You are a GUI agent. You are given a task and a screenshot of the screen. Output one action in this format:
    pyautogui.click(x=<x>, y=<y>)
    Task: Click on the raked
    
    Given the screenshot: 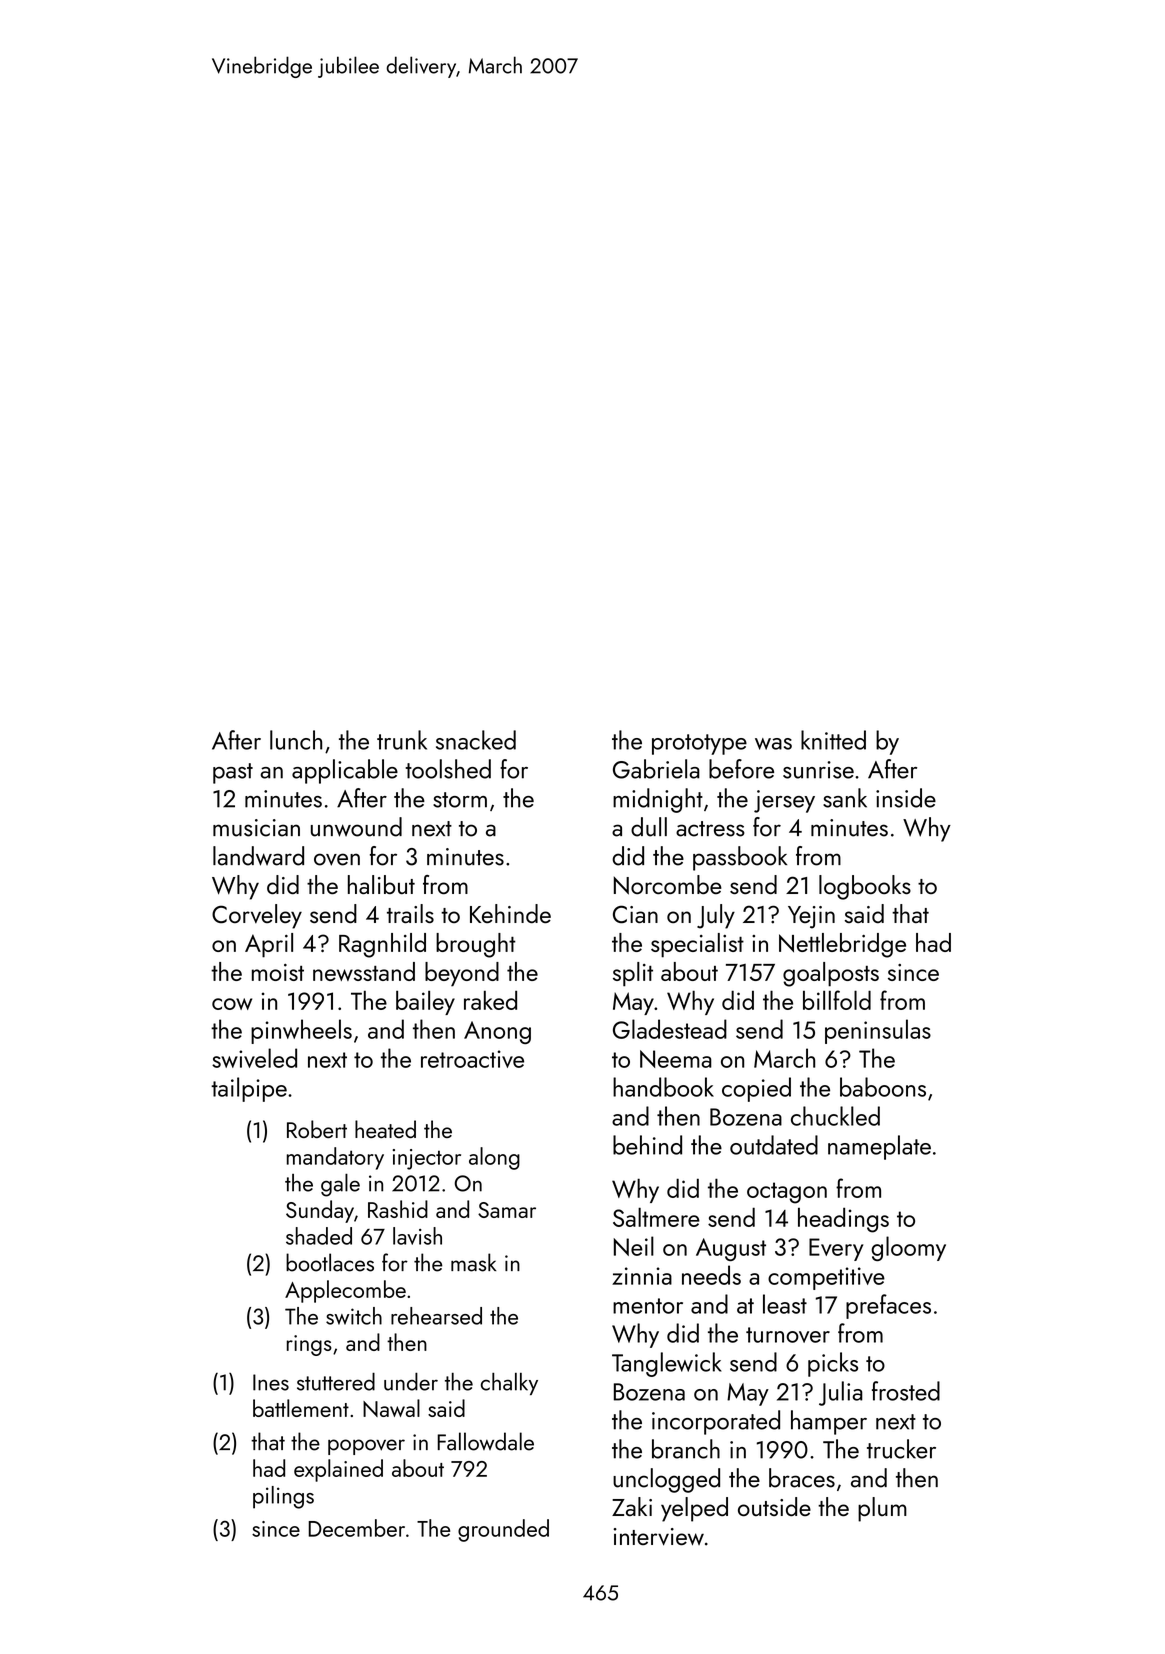 What is the action you would take?
    pyautogui.click(x=490, y=1000)
